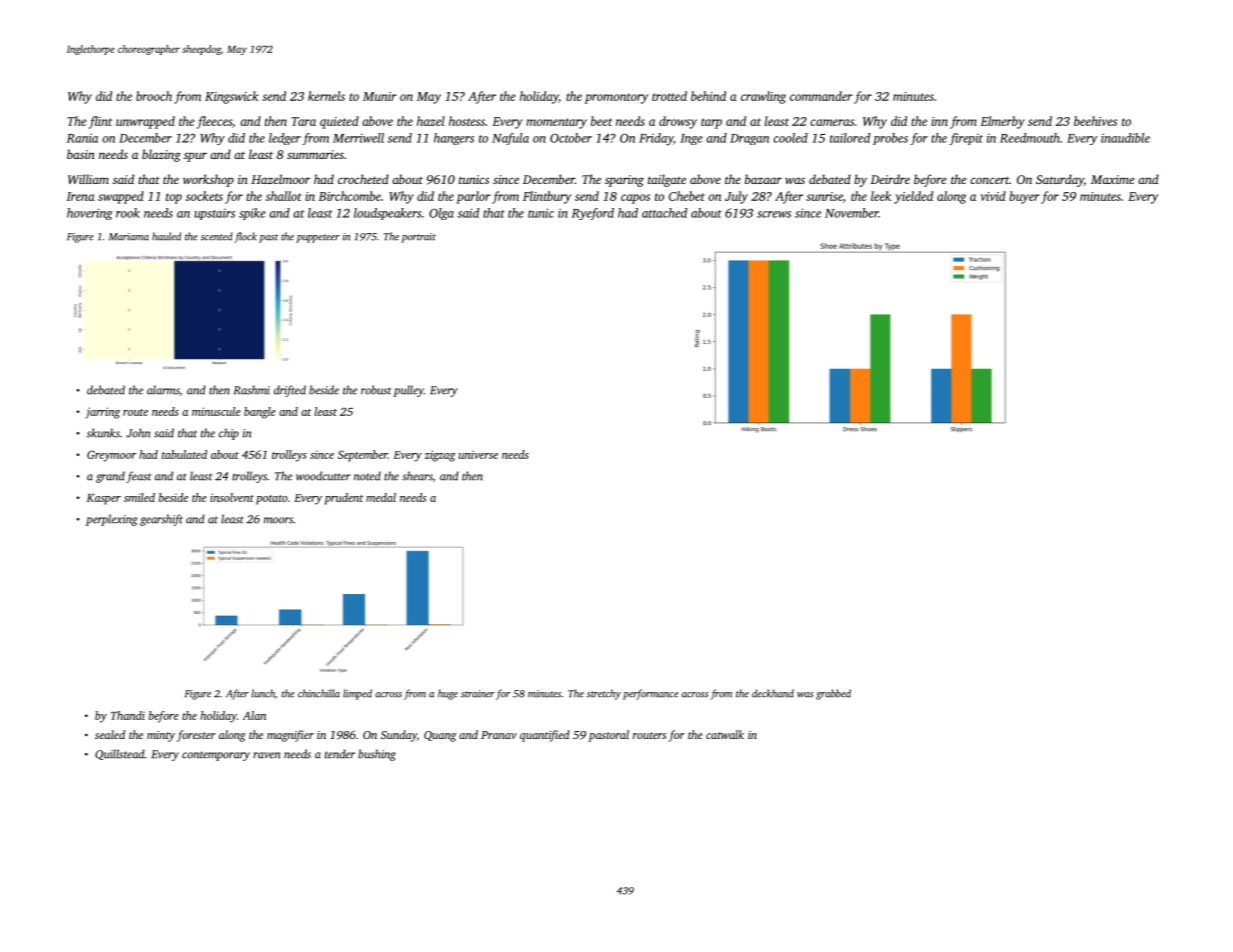 This page has height=952, width=1233. I want to click on deckhand, so click(773, 693).
